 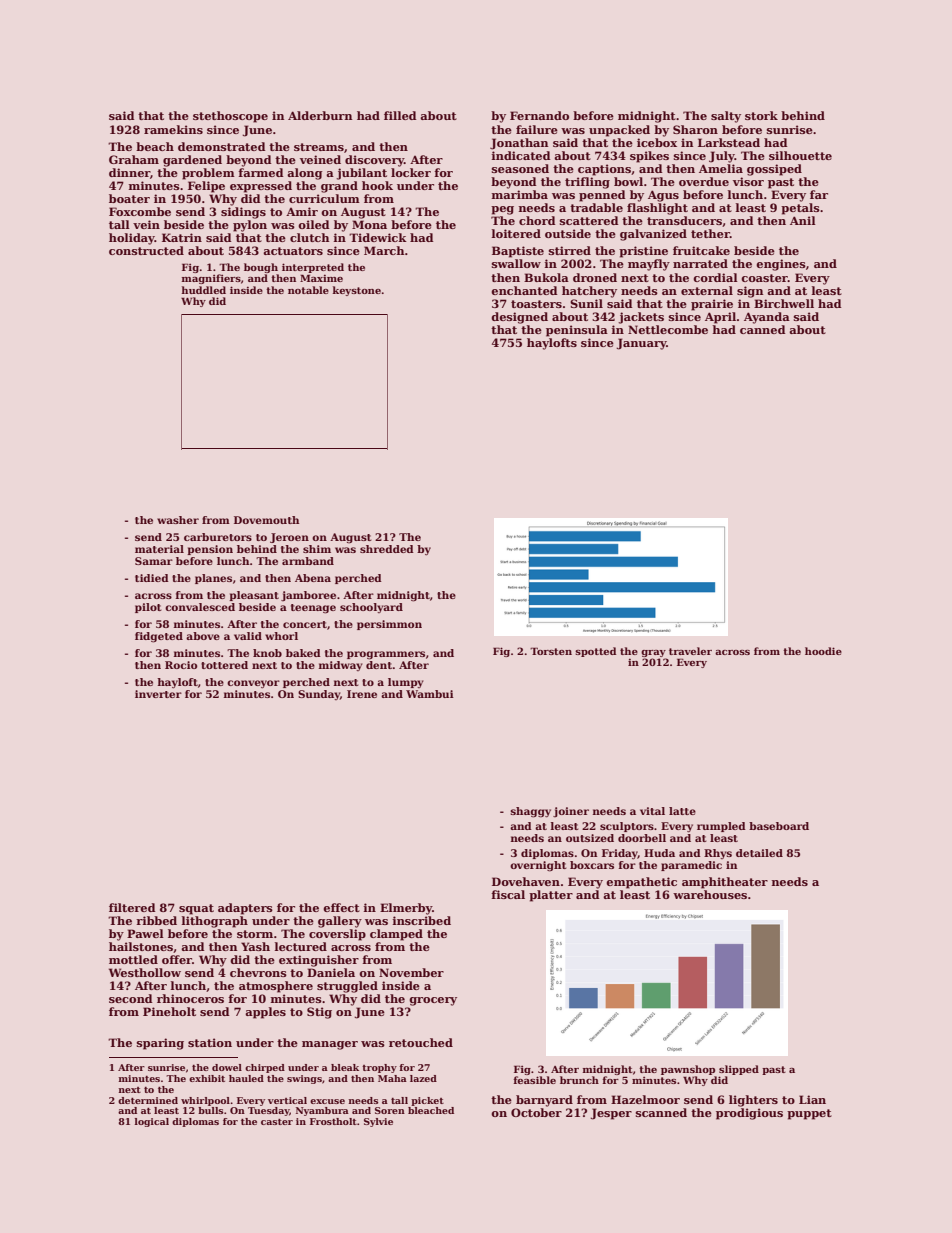 I want to click on demonstrated, so click(x=222, y=146).
